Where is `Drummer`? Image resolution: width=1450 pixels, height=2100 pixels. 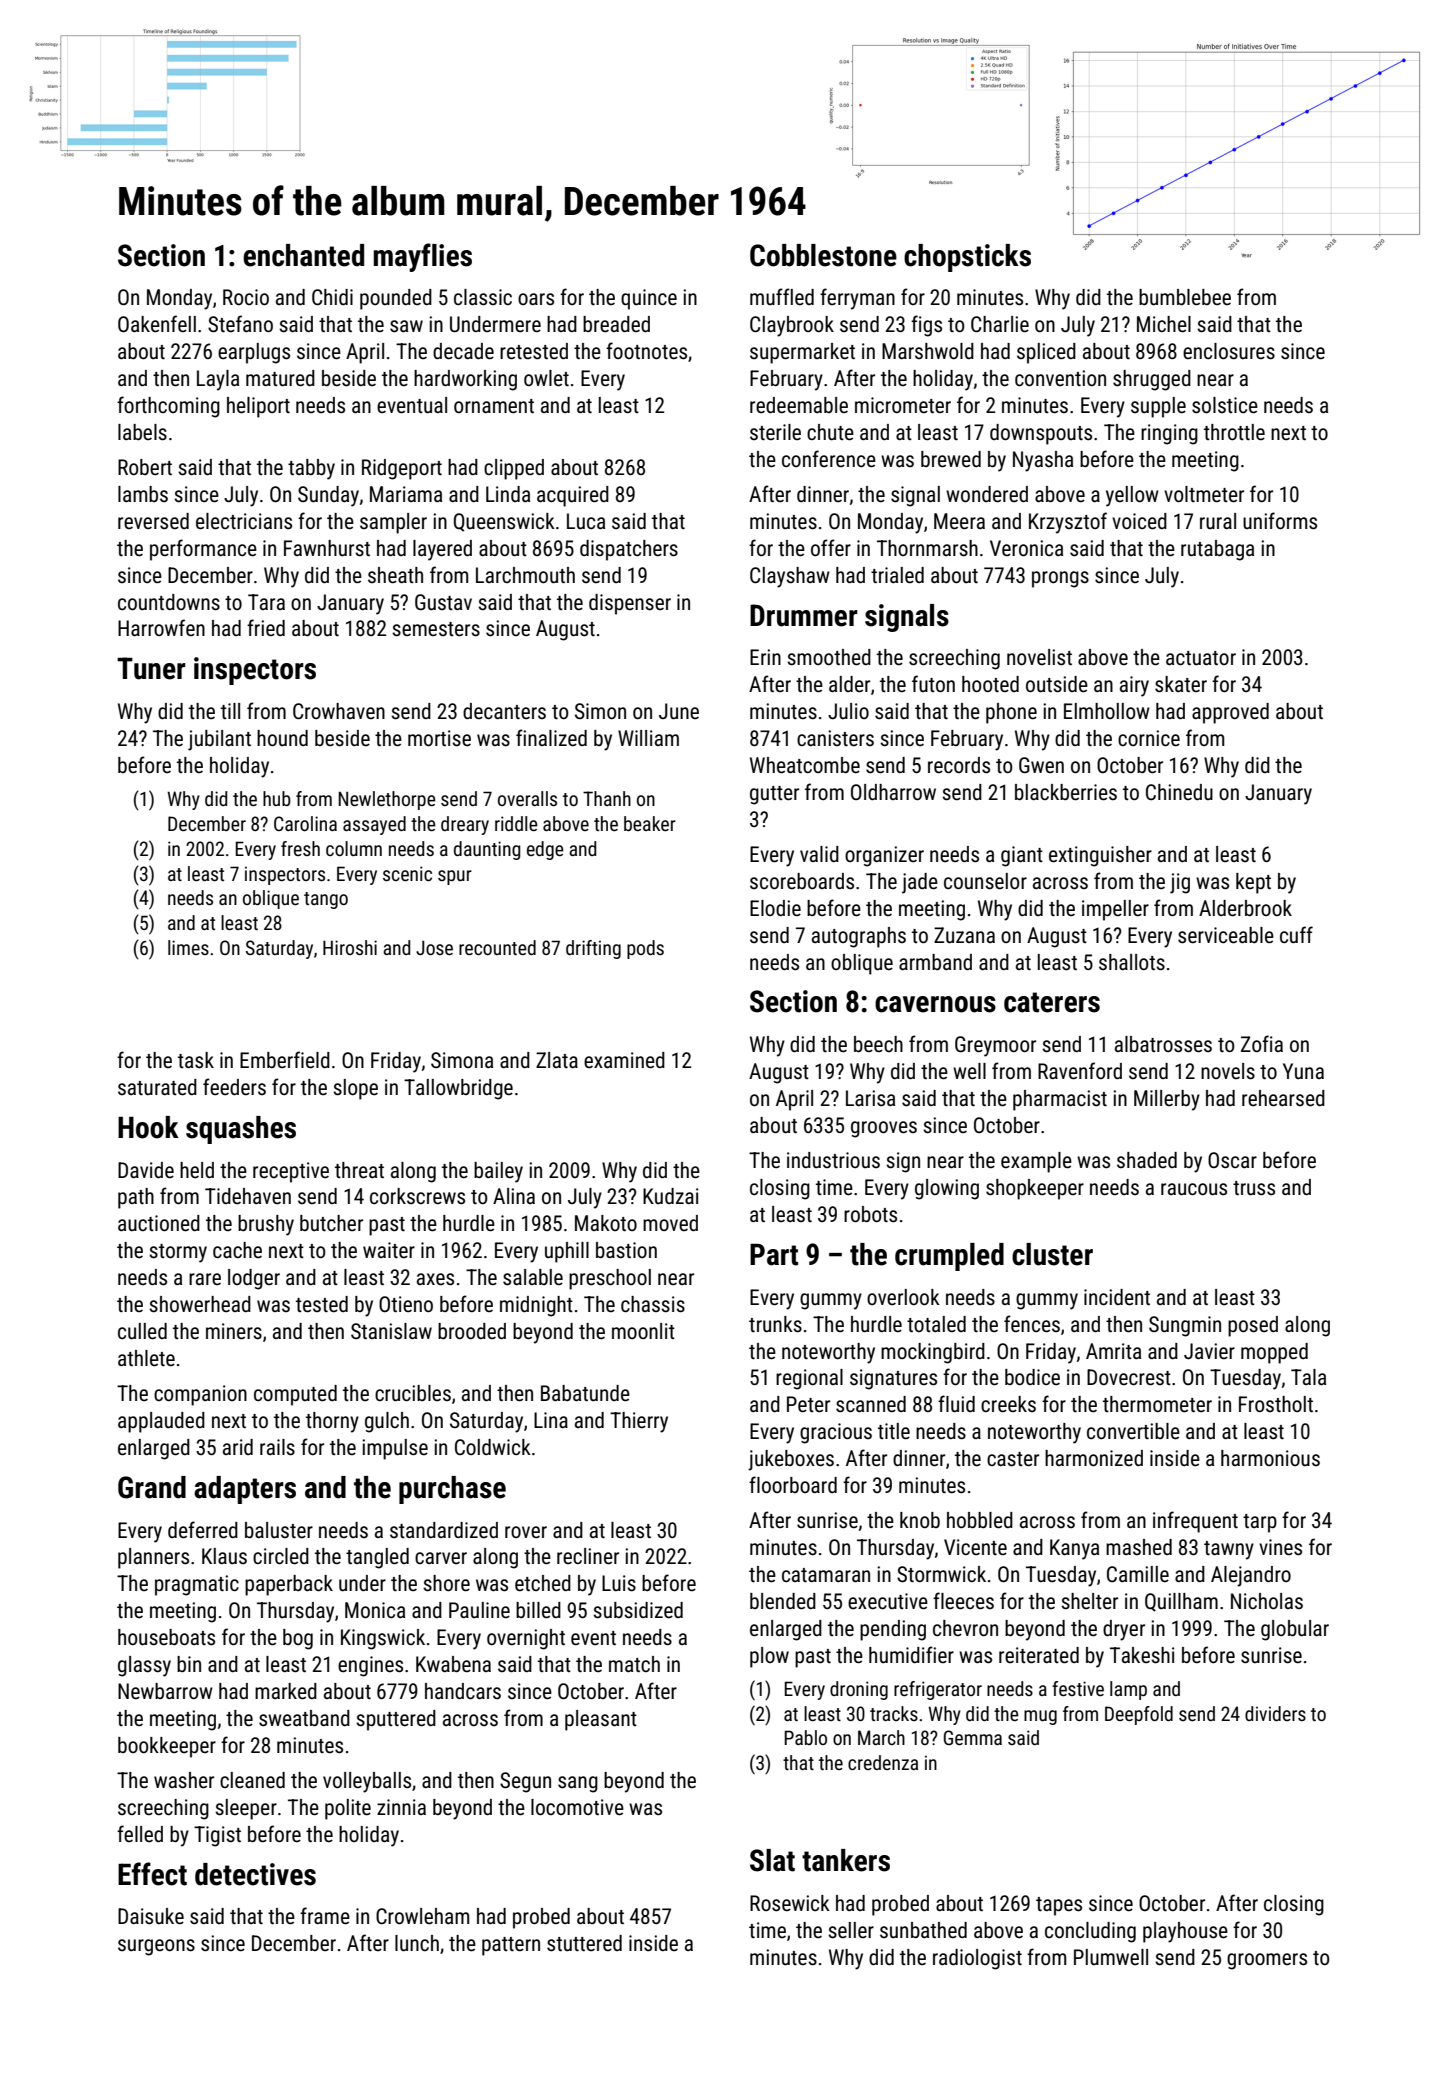 Drummer is located at coordinates (804, 615).
